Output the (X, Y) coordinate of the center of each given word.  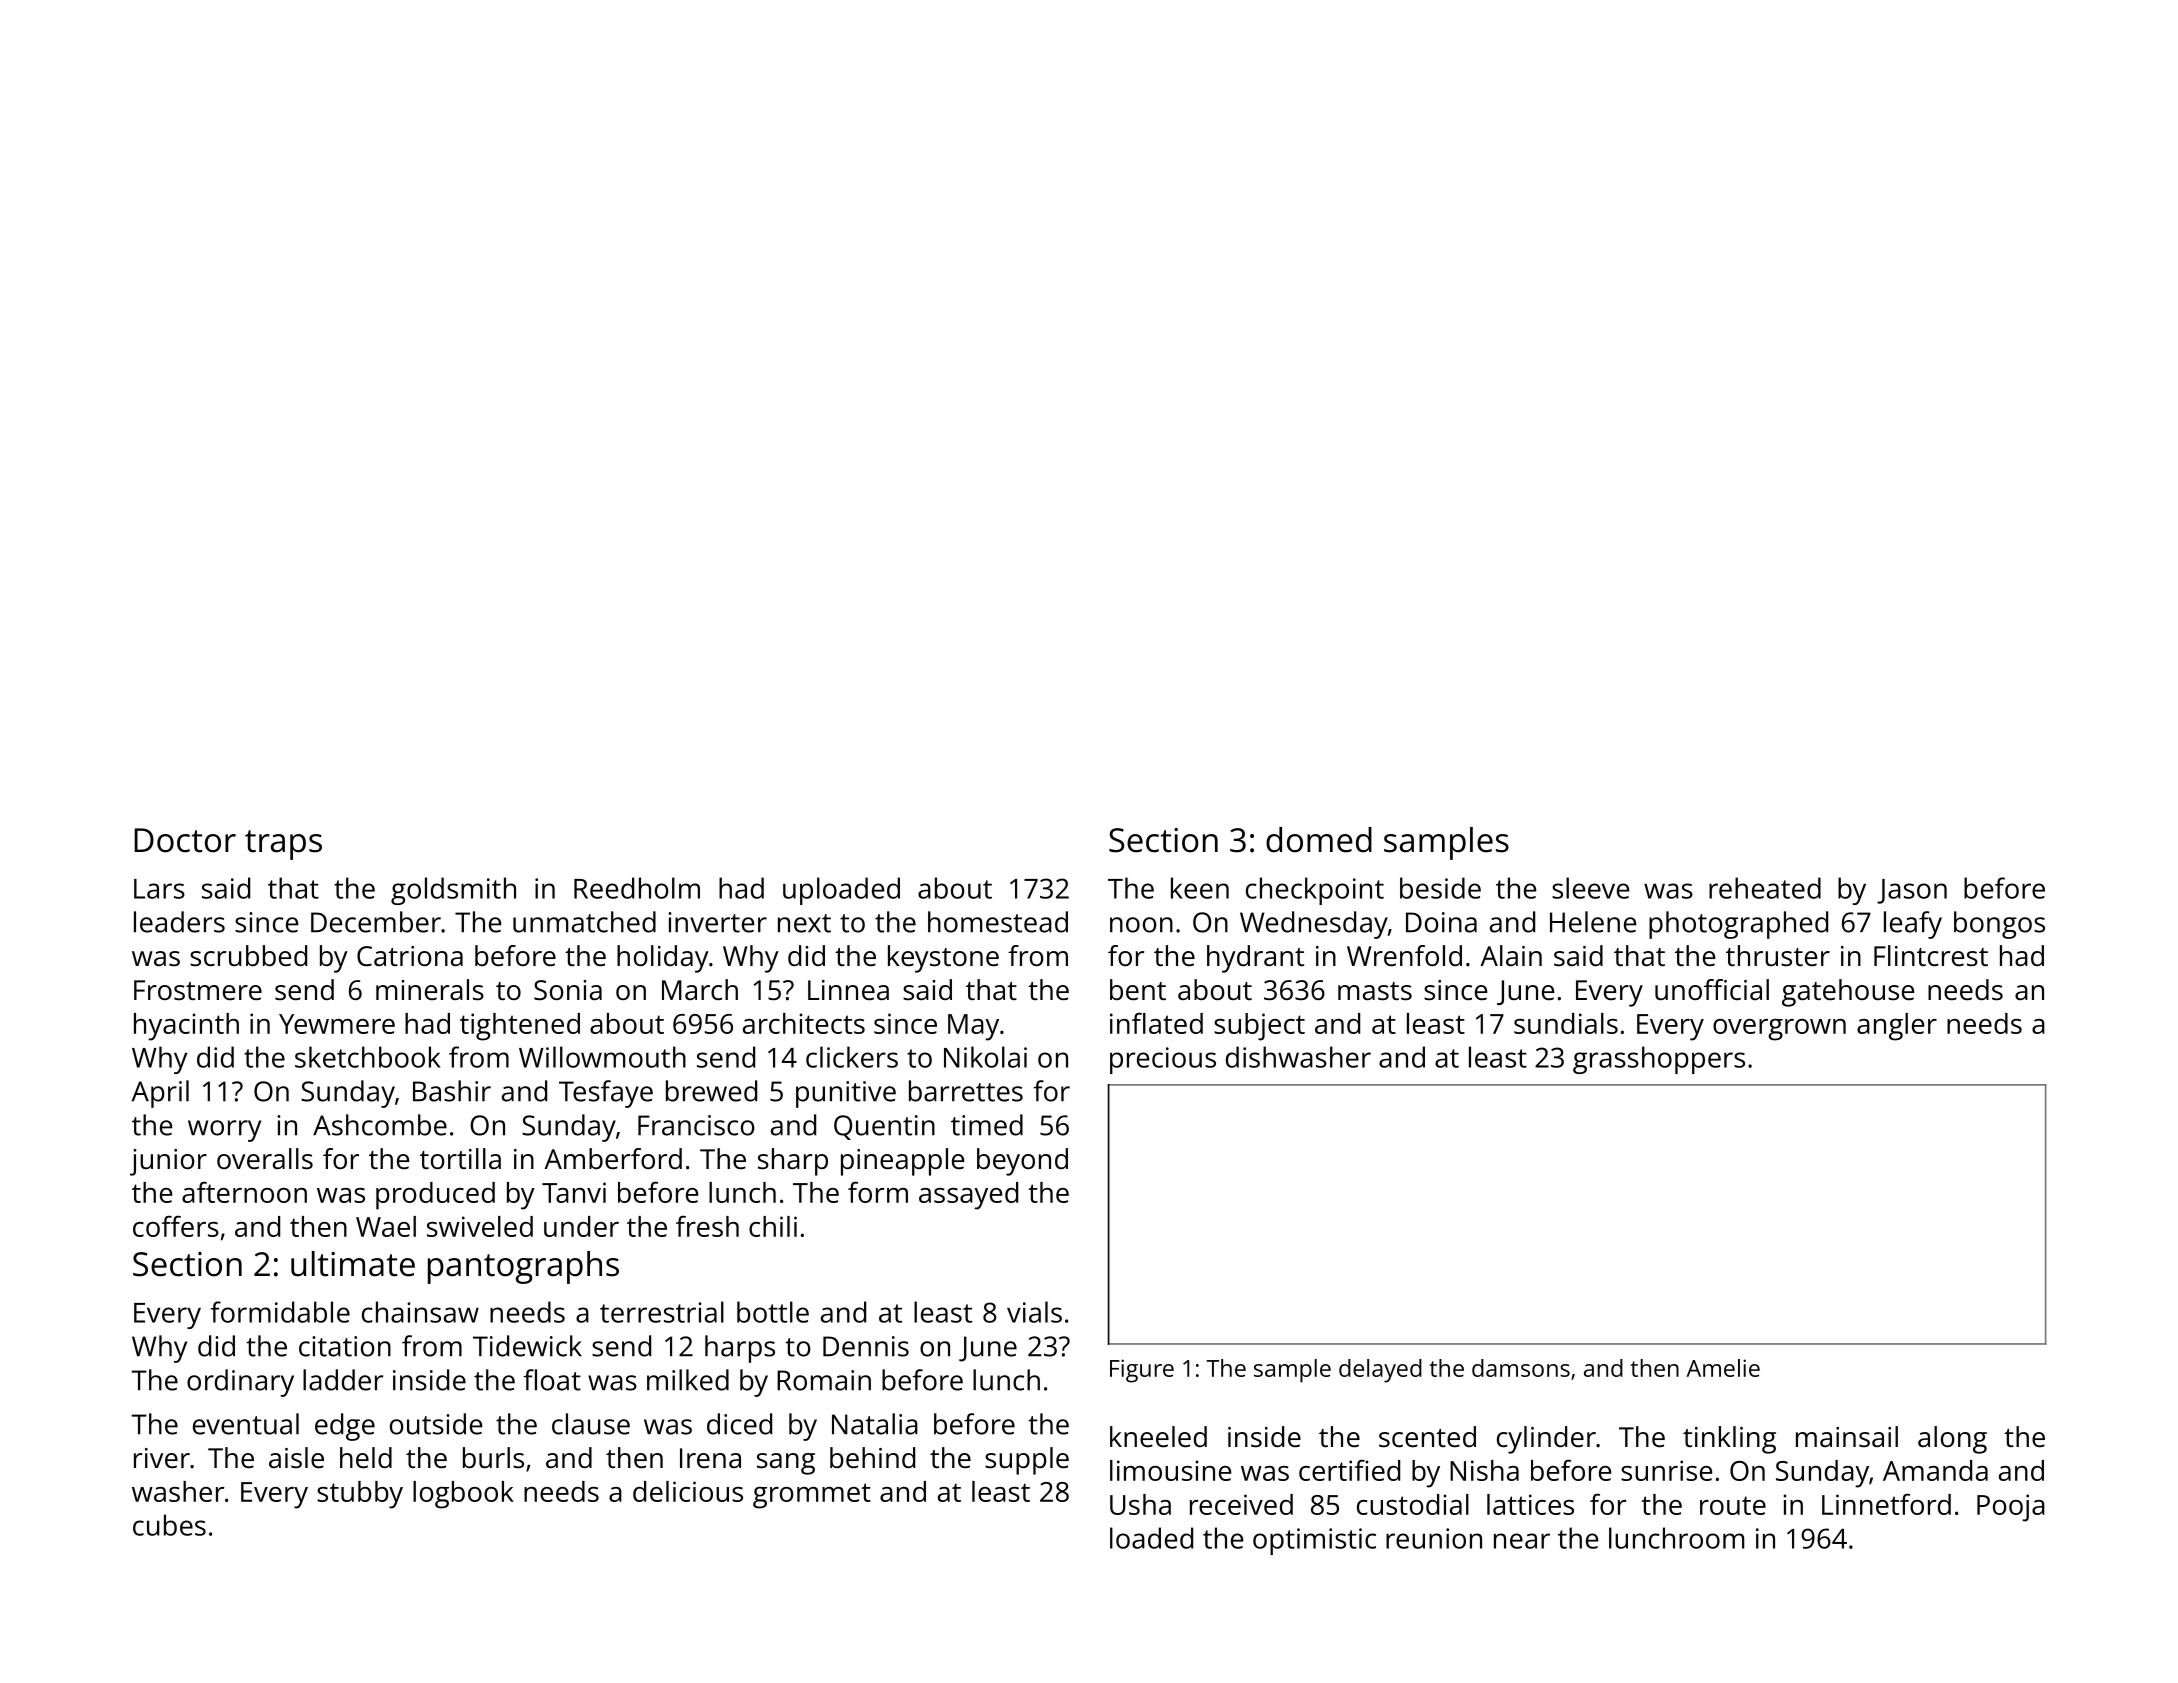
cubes (169, 1525)
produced (435, 1196)
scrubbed (248, 956)
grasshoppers (1659, 1060)
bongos (1999, 925)
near (1522, 1541)
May (973, 1027)
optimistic (1314, 1541)
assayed (968, 1196)
